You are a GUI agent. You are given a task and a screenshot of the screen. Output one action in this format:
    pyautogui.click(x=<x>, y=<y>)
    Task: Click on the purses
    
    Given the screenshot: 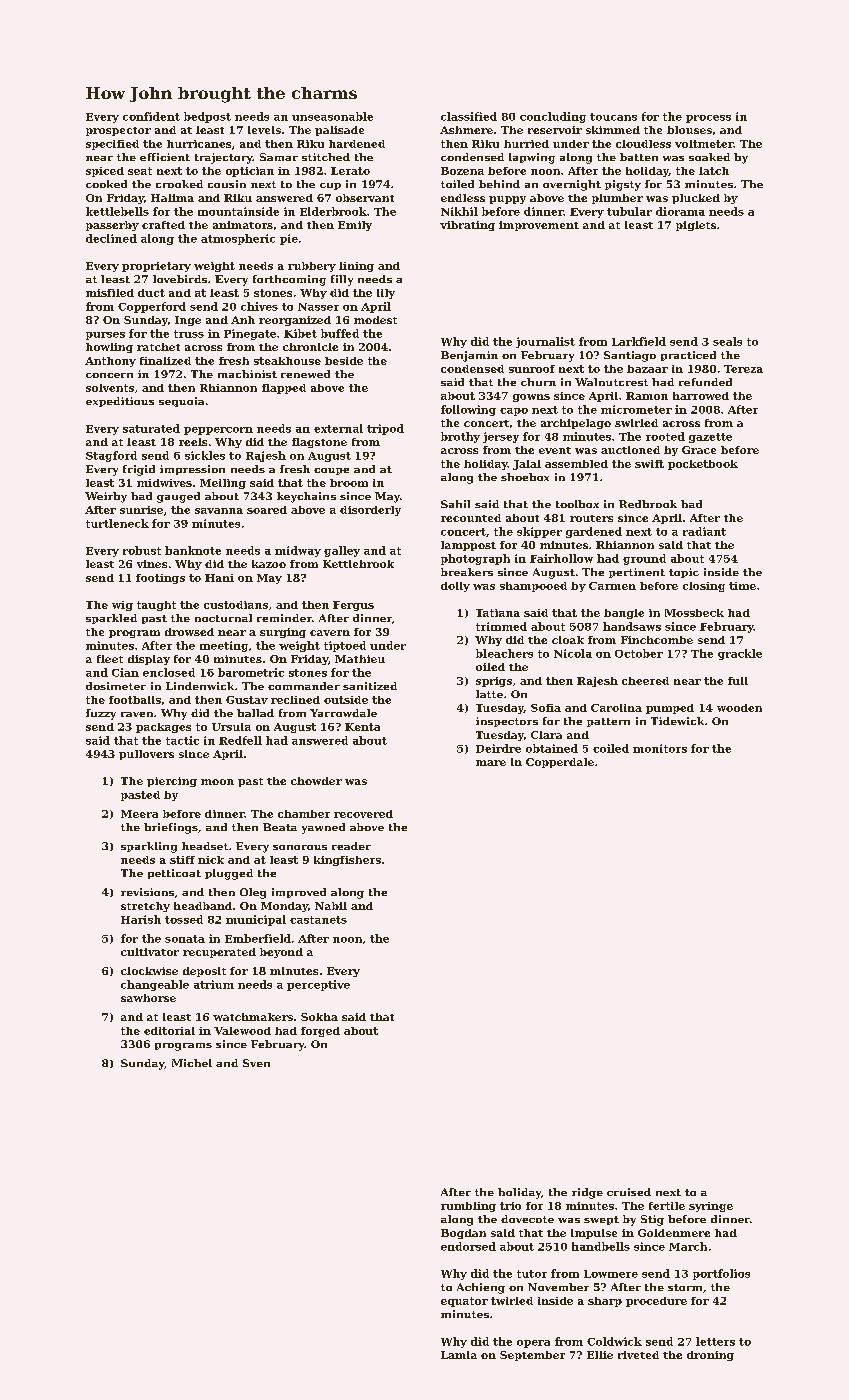 What is the action you would take?
    pyautogui.click(x=105, y=336)
